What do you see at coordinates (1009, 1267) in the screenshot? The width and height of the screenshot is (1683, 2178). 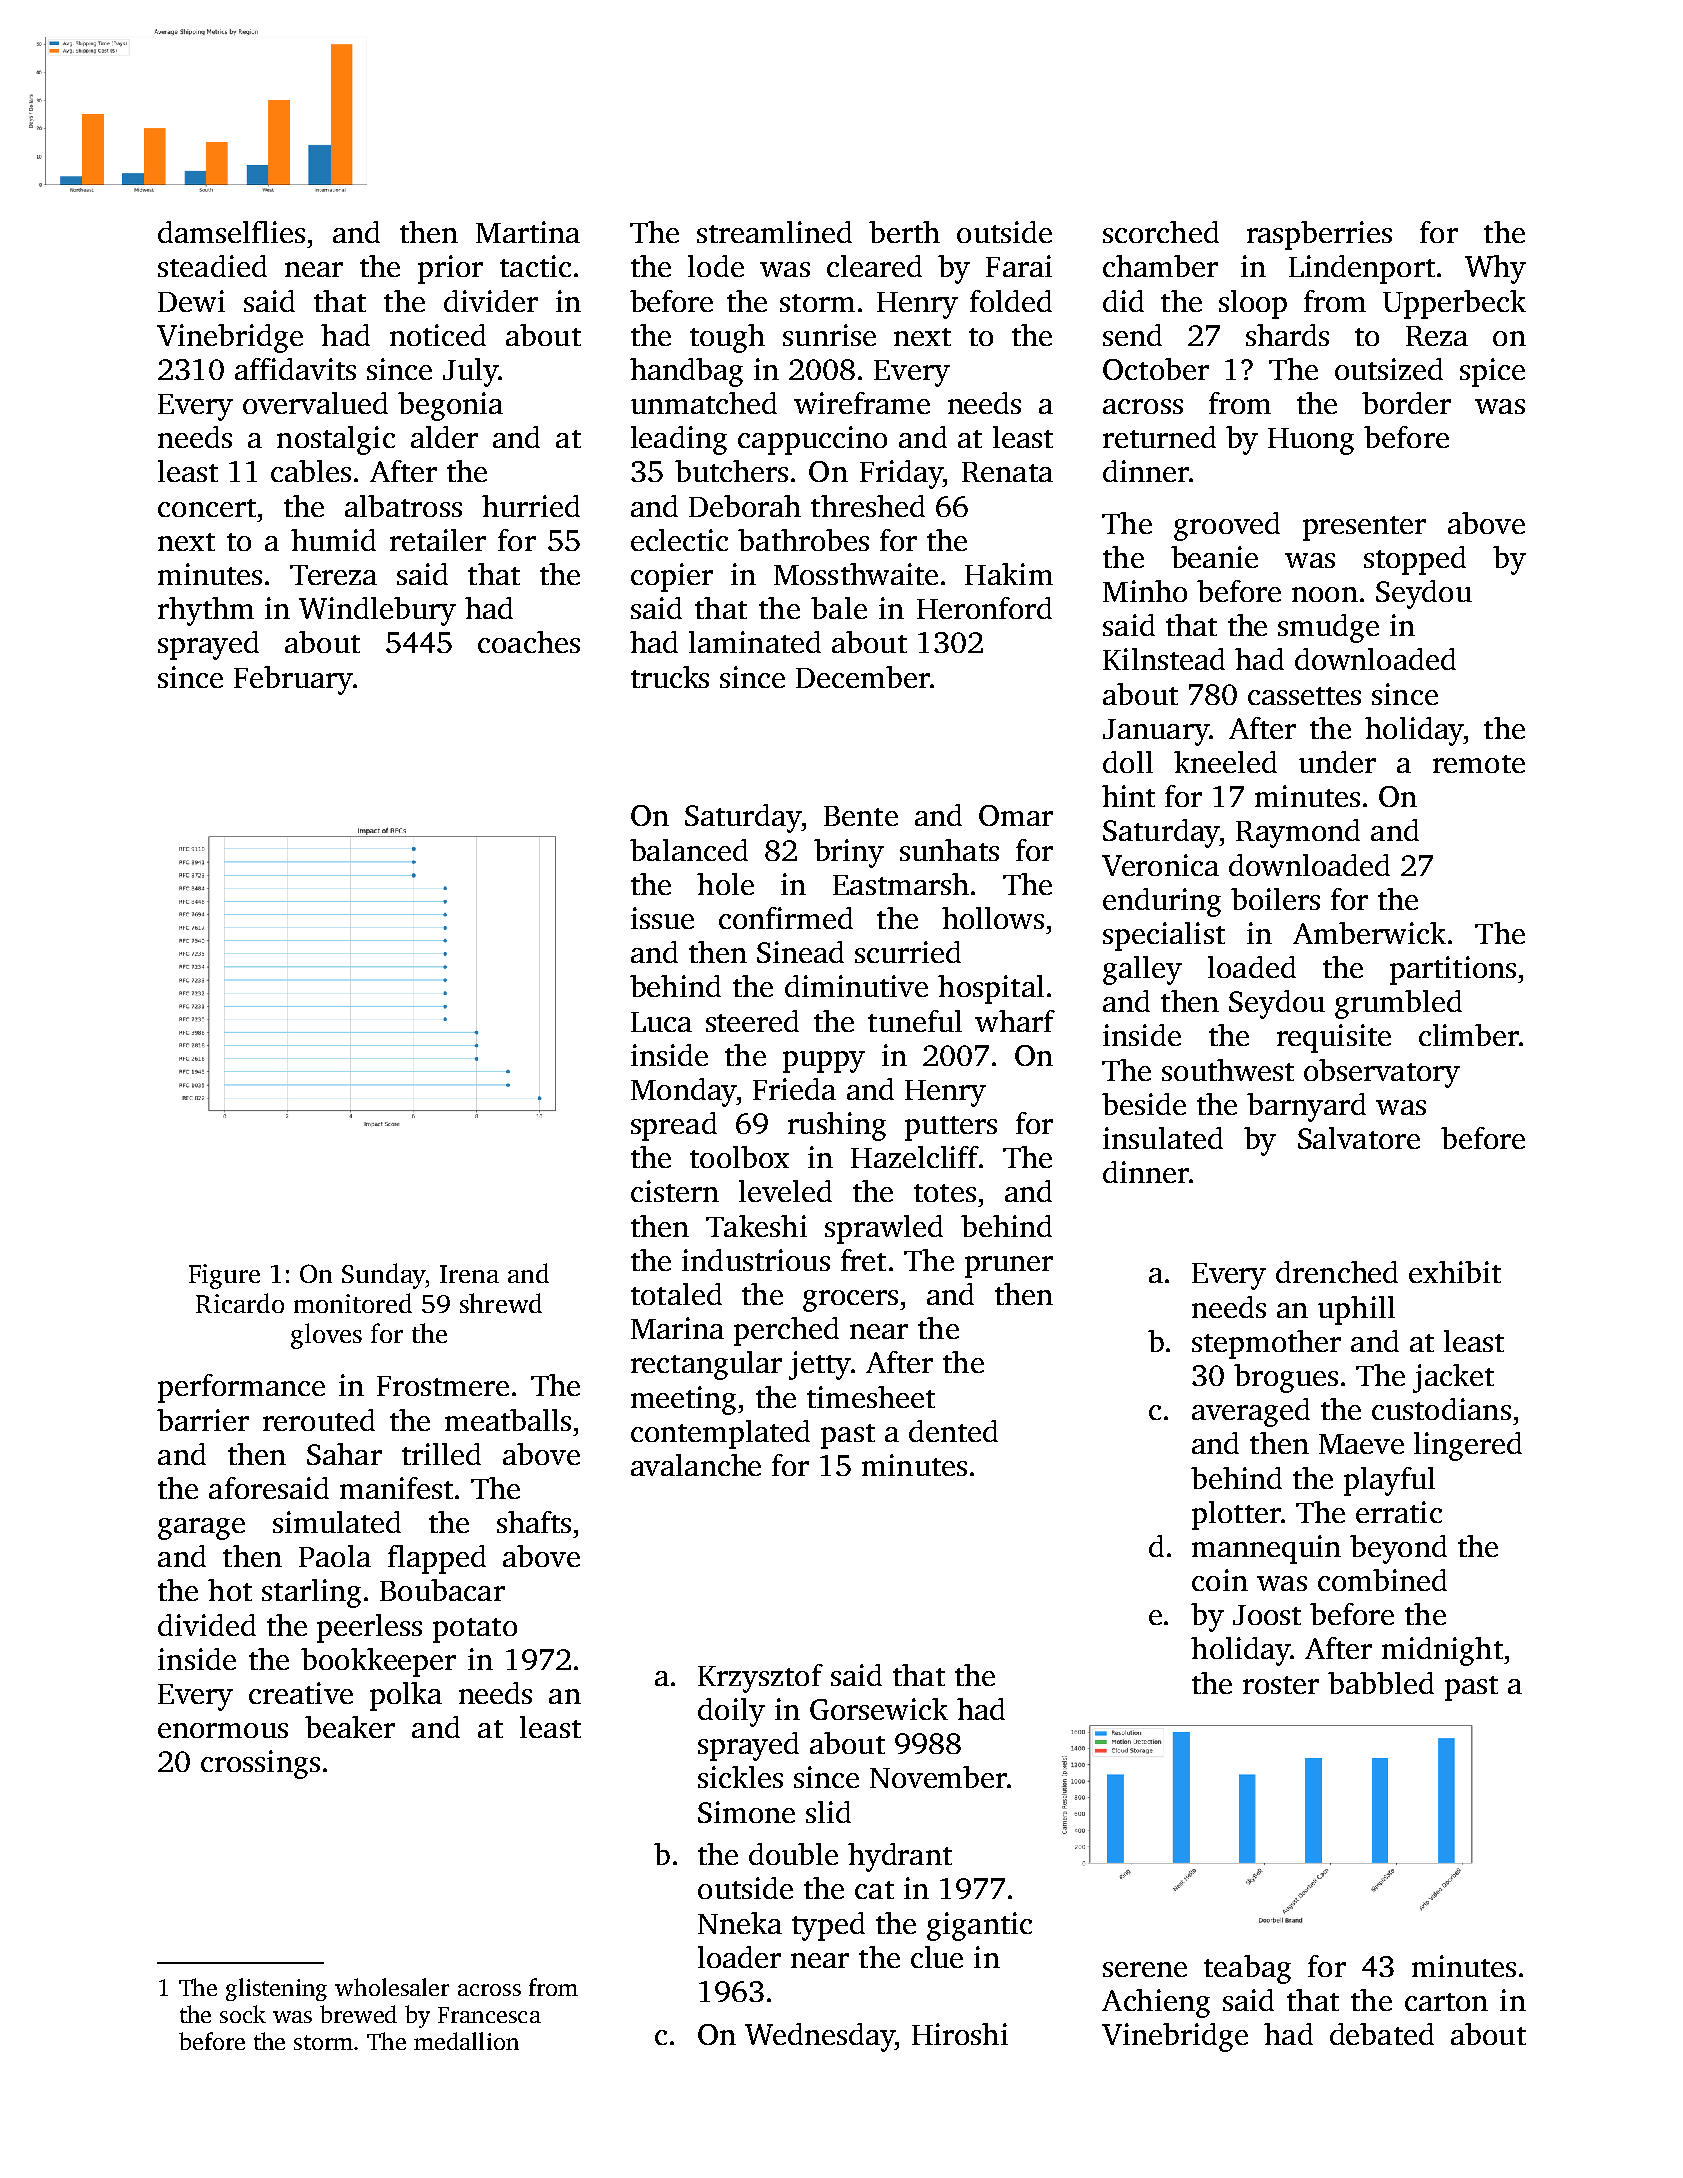 I see `pruner` at bounding box center [1009, 1267].
